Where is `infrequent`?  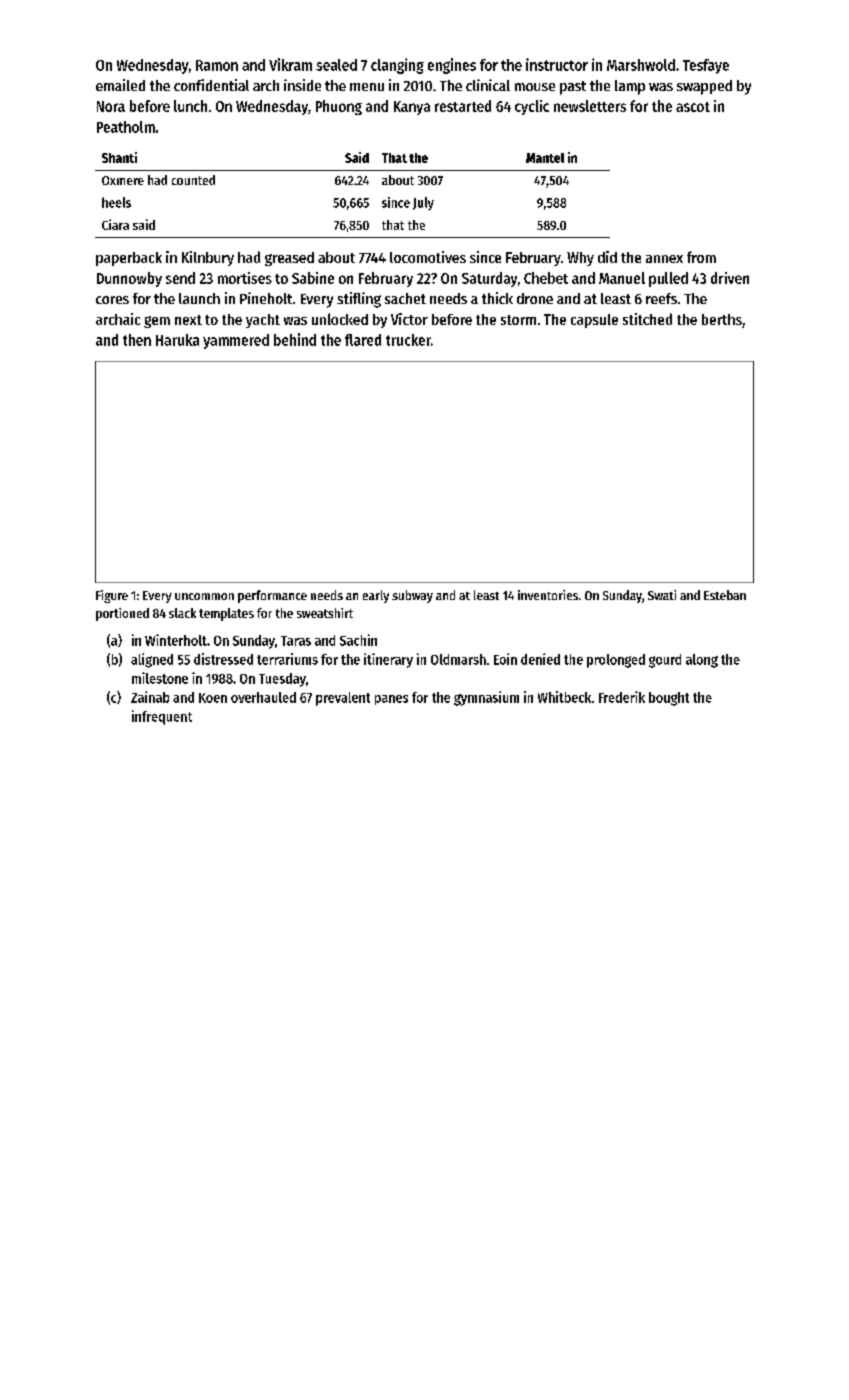 infrequent is located at coordinates (162, 717).
